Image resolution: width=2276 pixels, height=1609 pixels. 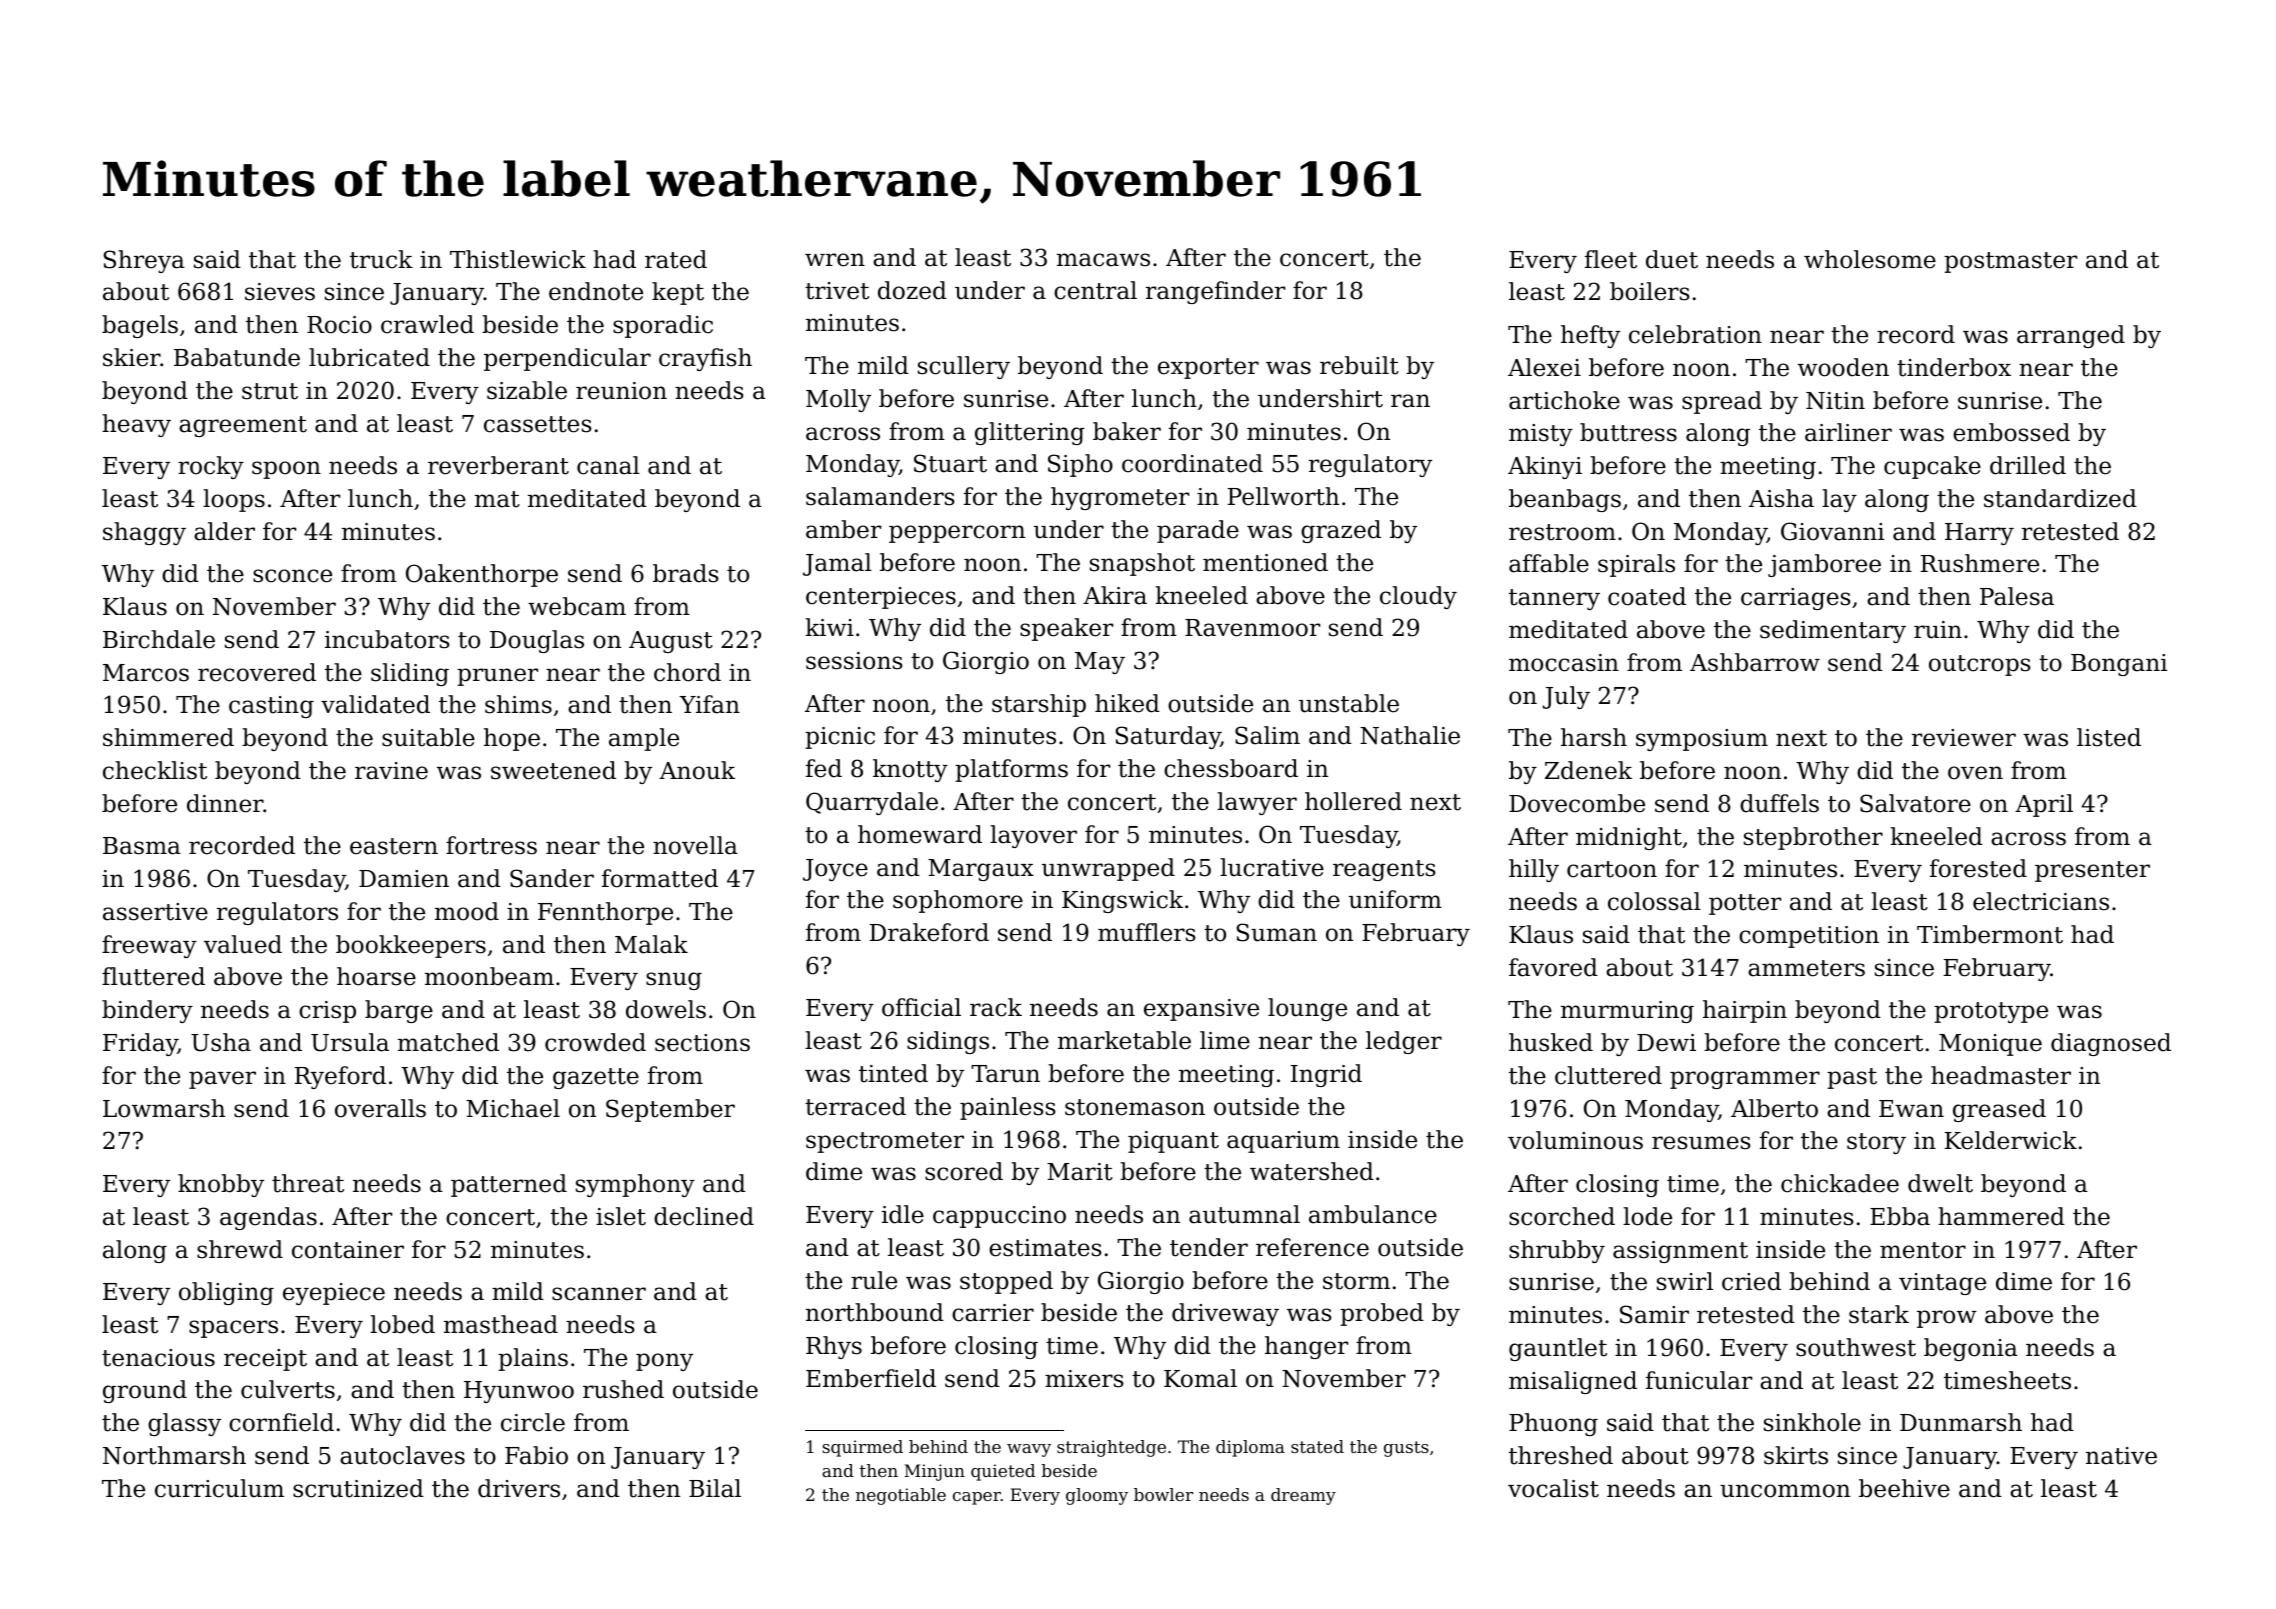 I want to click on macaws, so click(x=1103, y=260).
